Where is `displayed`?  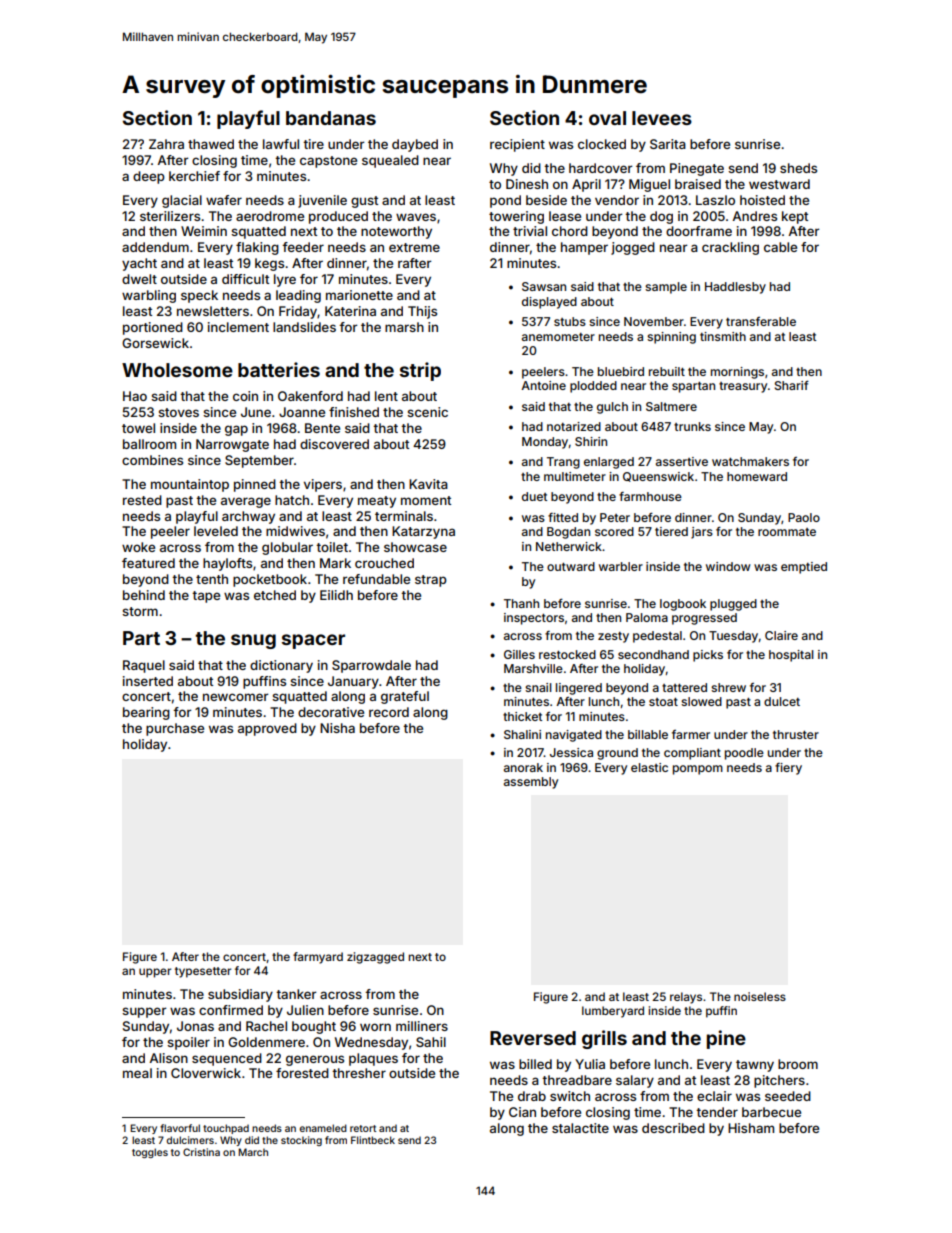
displayed is located at coordinates (549, 303).
